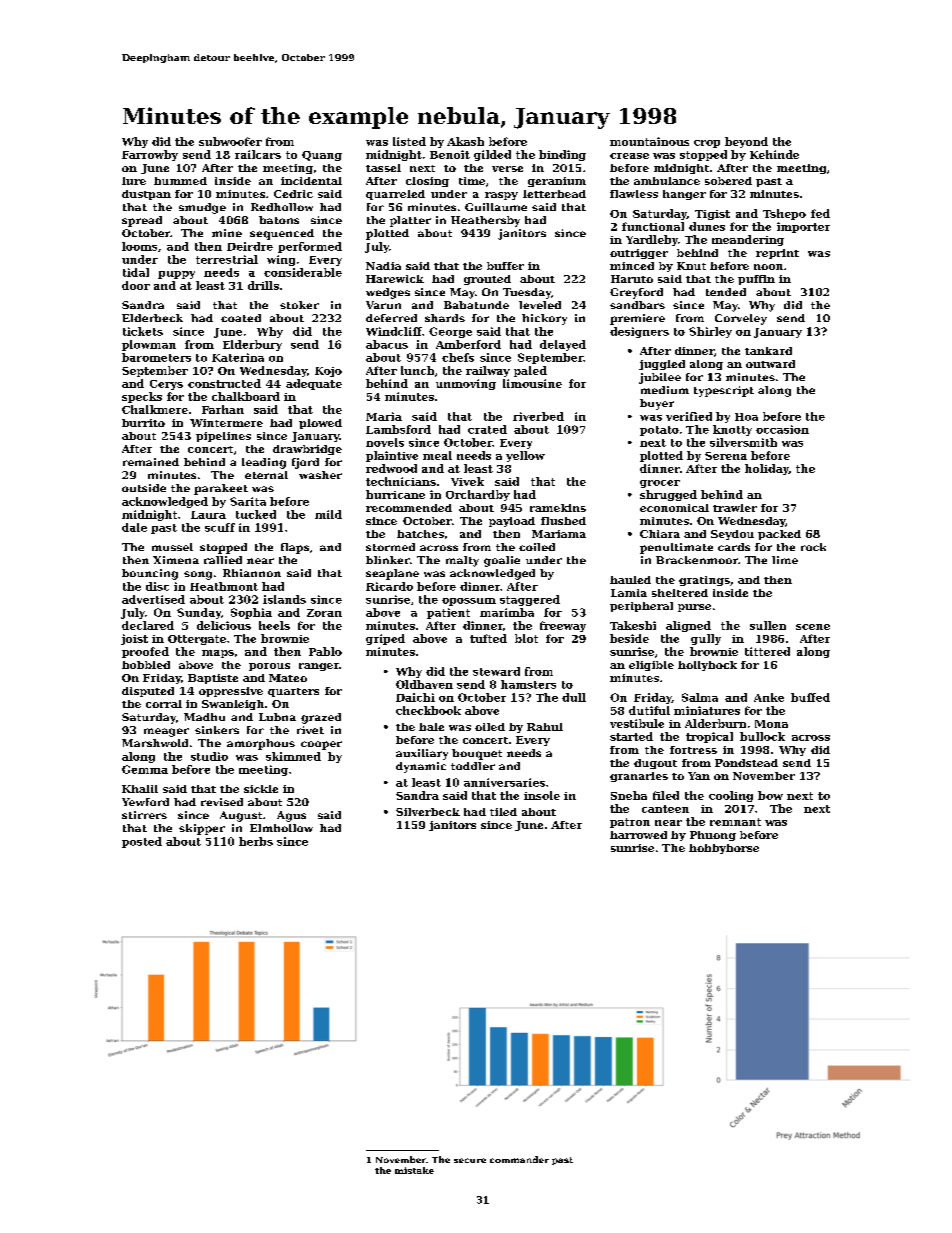  What do you see at coordinates (414, 1170) in the screenshot?
I see `mistake` at bounding box center [414, 1170].
